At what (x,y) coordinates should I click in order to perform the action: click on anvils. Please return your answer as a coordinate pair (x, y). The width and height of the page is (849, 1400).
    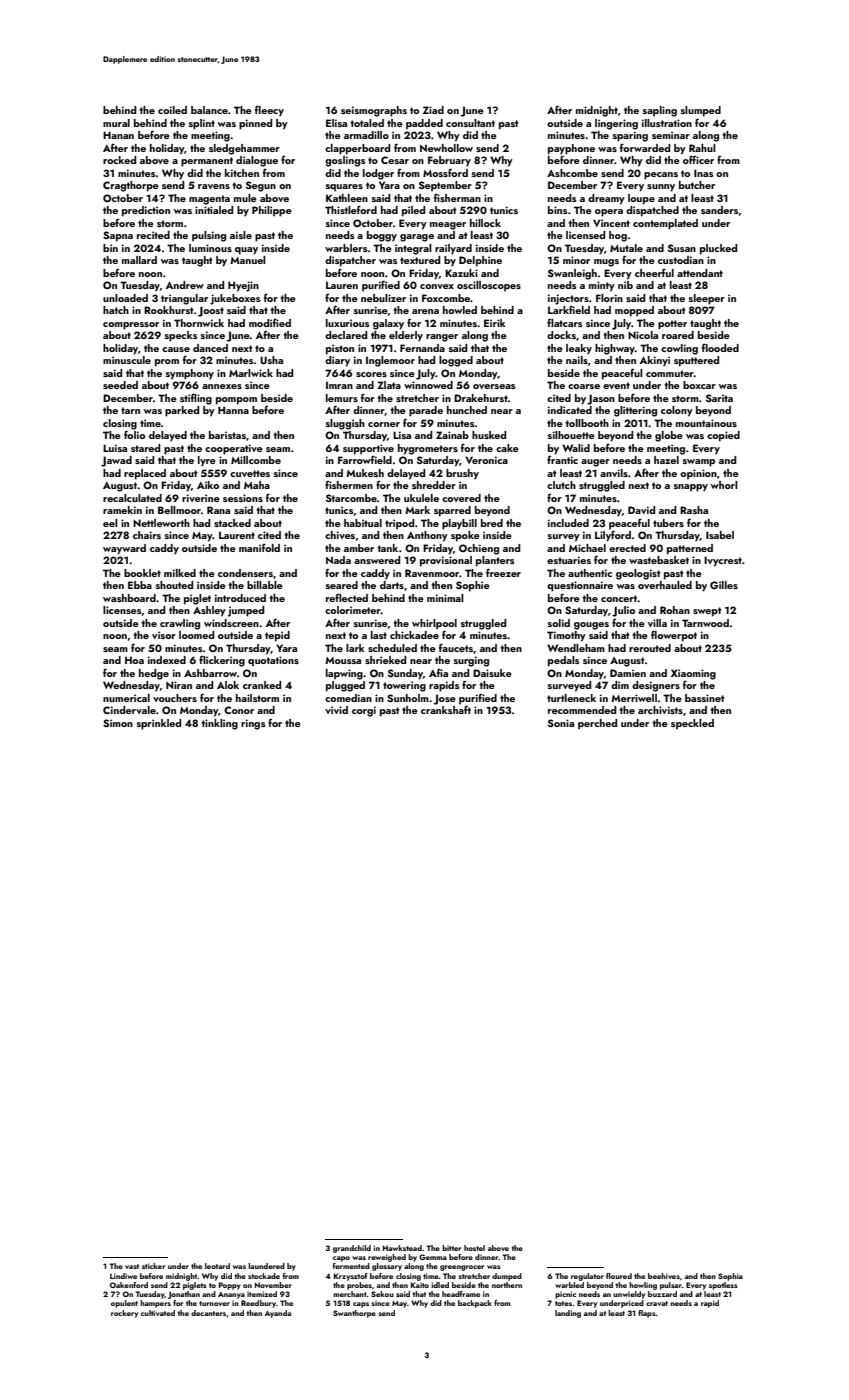
    Looking at the image, I should click on (614, 473).
